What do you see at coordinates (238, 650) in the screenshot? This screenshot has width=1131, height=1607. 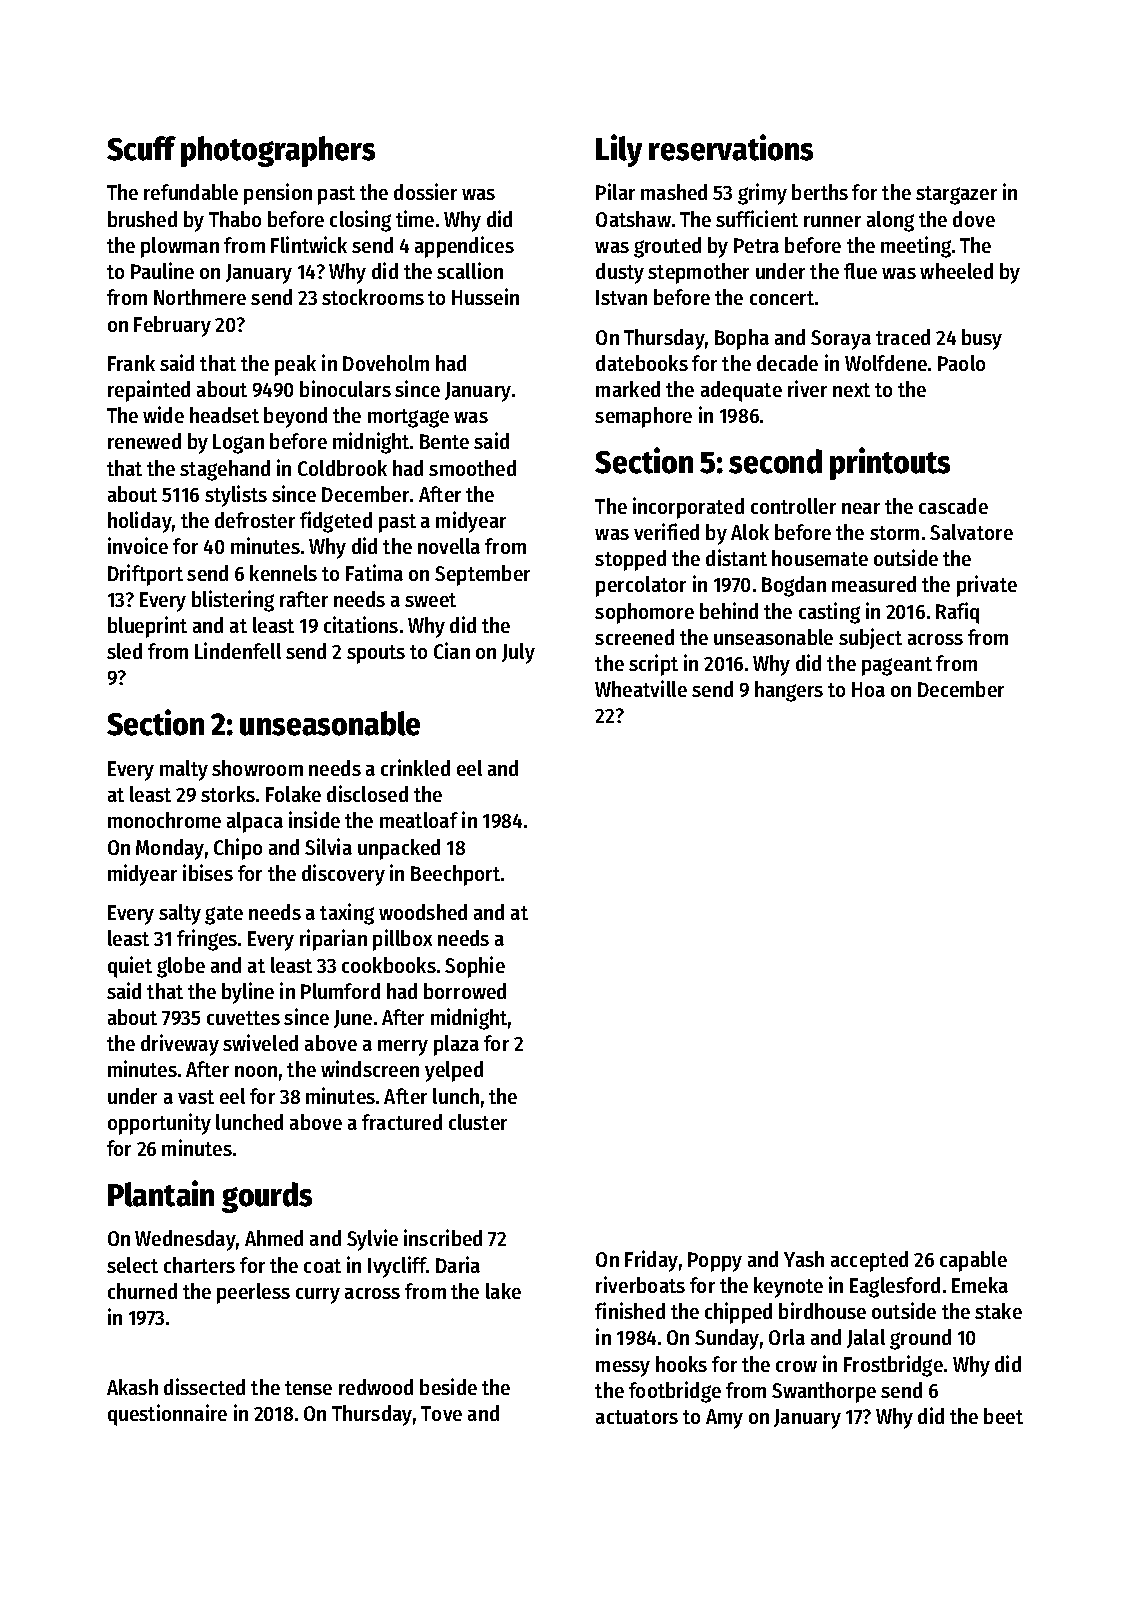 I see `Lindenfell` at bounding box center [238, 650].
